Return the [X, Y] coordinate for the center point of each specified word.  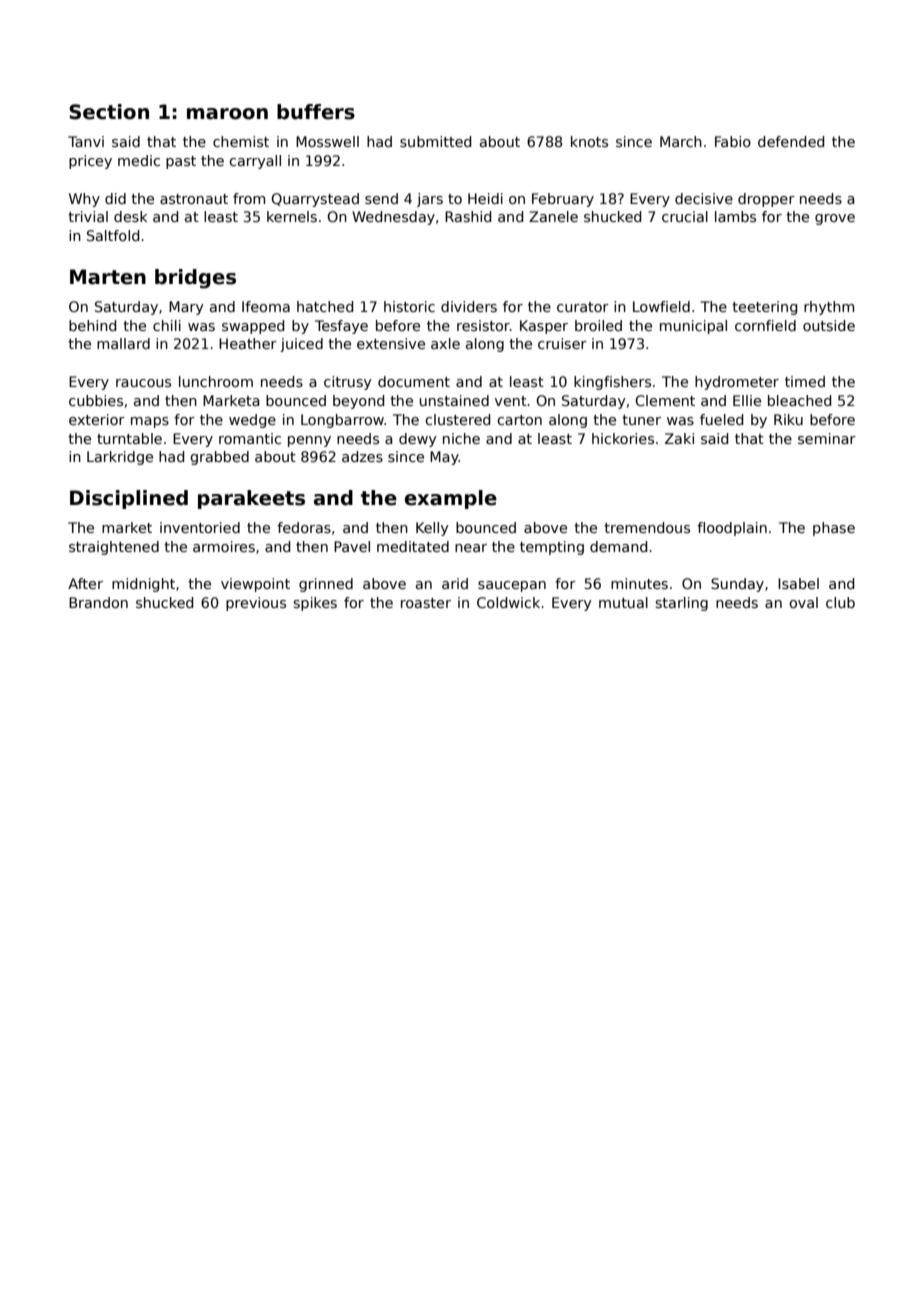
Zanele [553, 216]
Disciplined [129, 499]
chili [167, 325]
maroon [227, 114]
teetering [764, 308]
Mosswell [327, 141]
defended [791, 141]
